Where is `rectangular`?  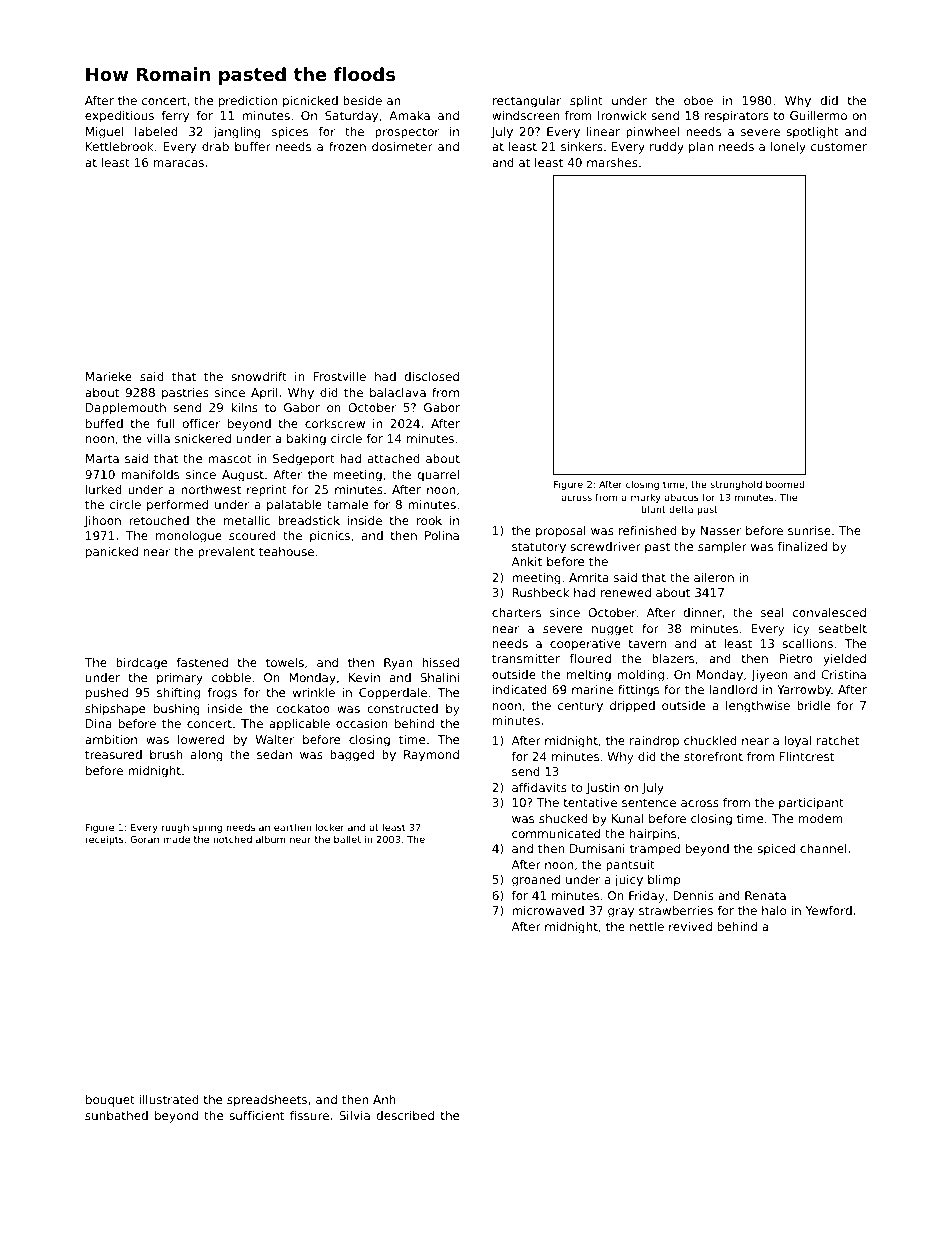
rectangular is located at coordinates (527, 102).
